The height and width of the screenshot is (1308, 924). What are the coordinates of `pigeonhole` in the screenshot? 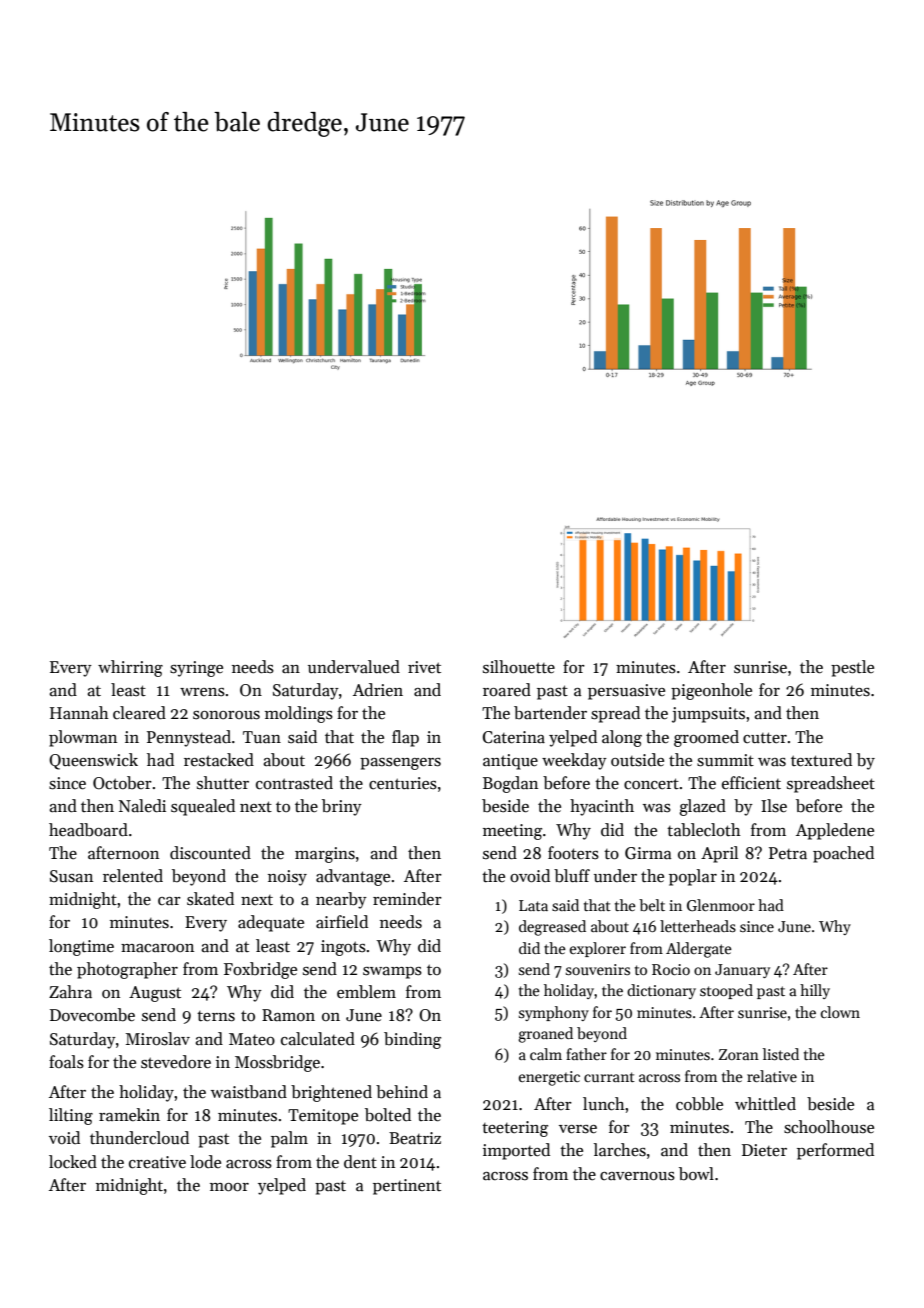 It's located at (711, 691).
